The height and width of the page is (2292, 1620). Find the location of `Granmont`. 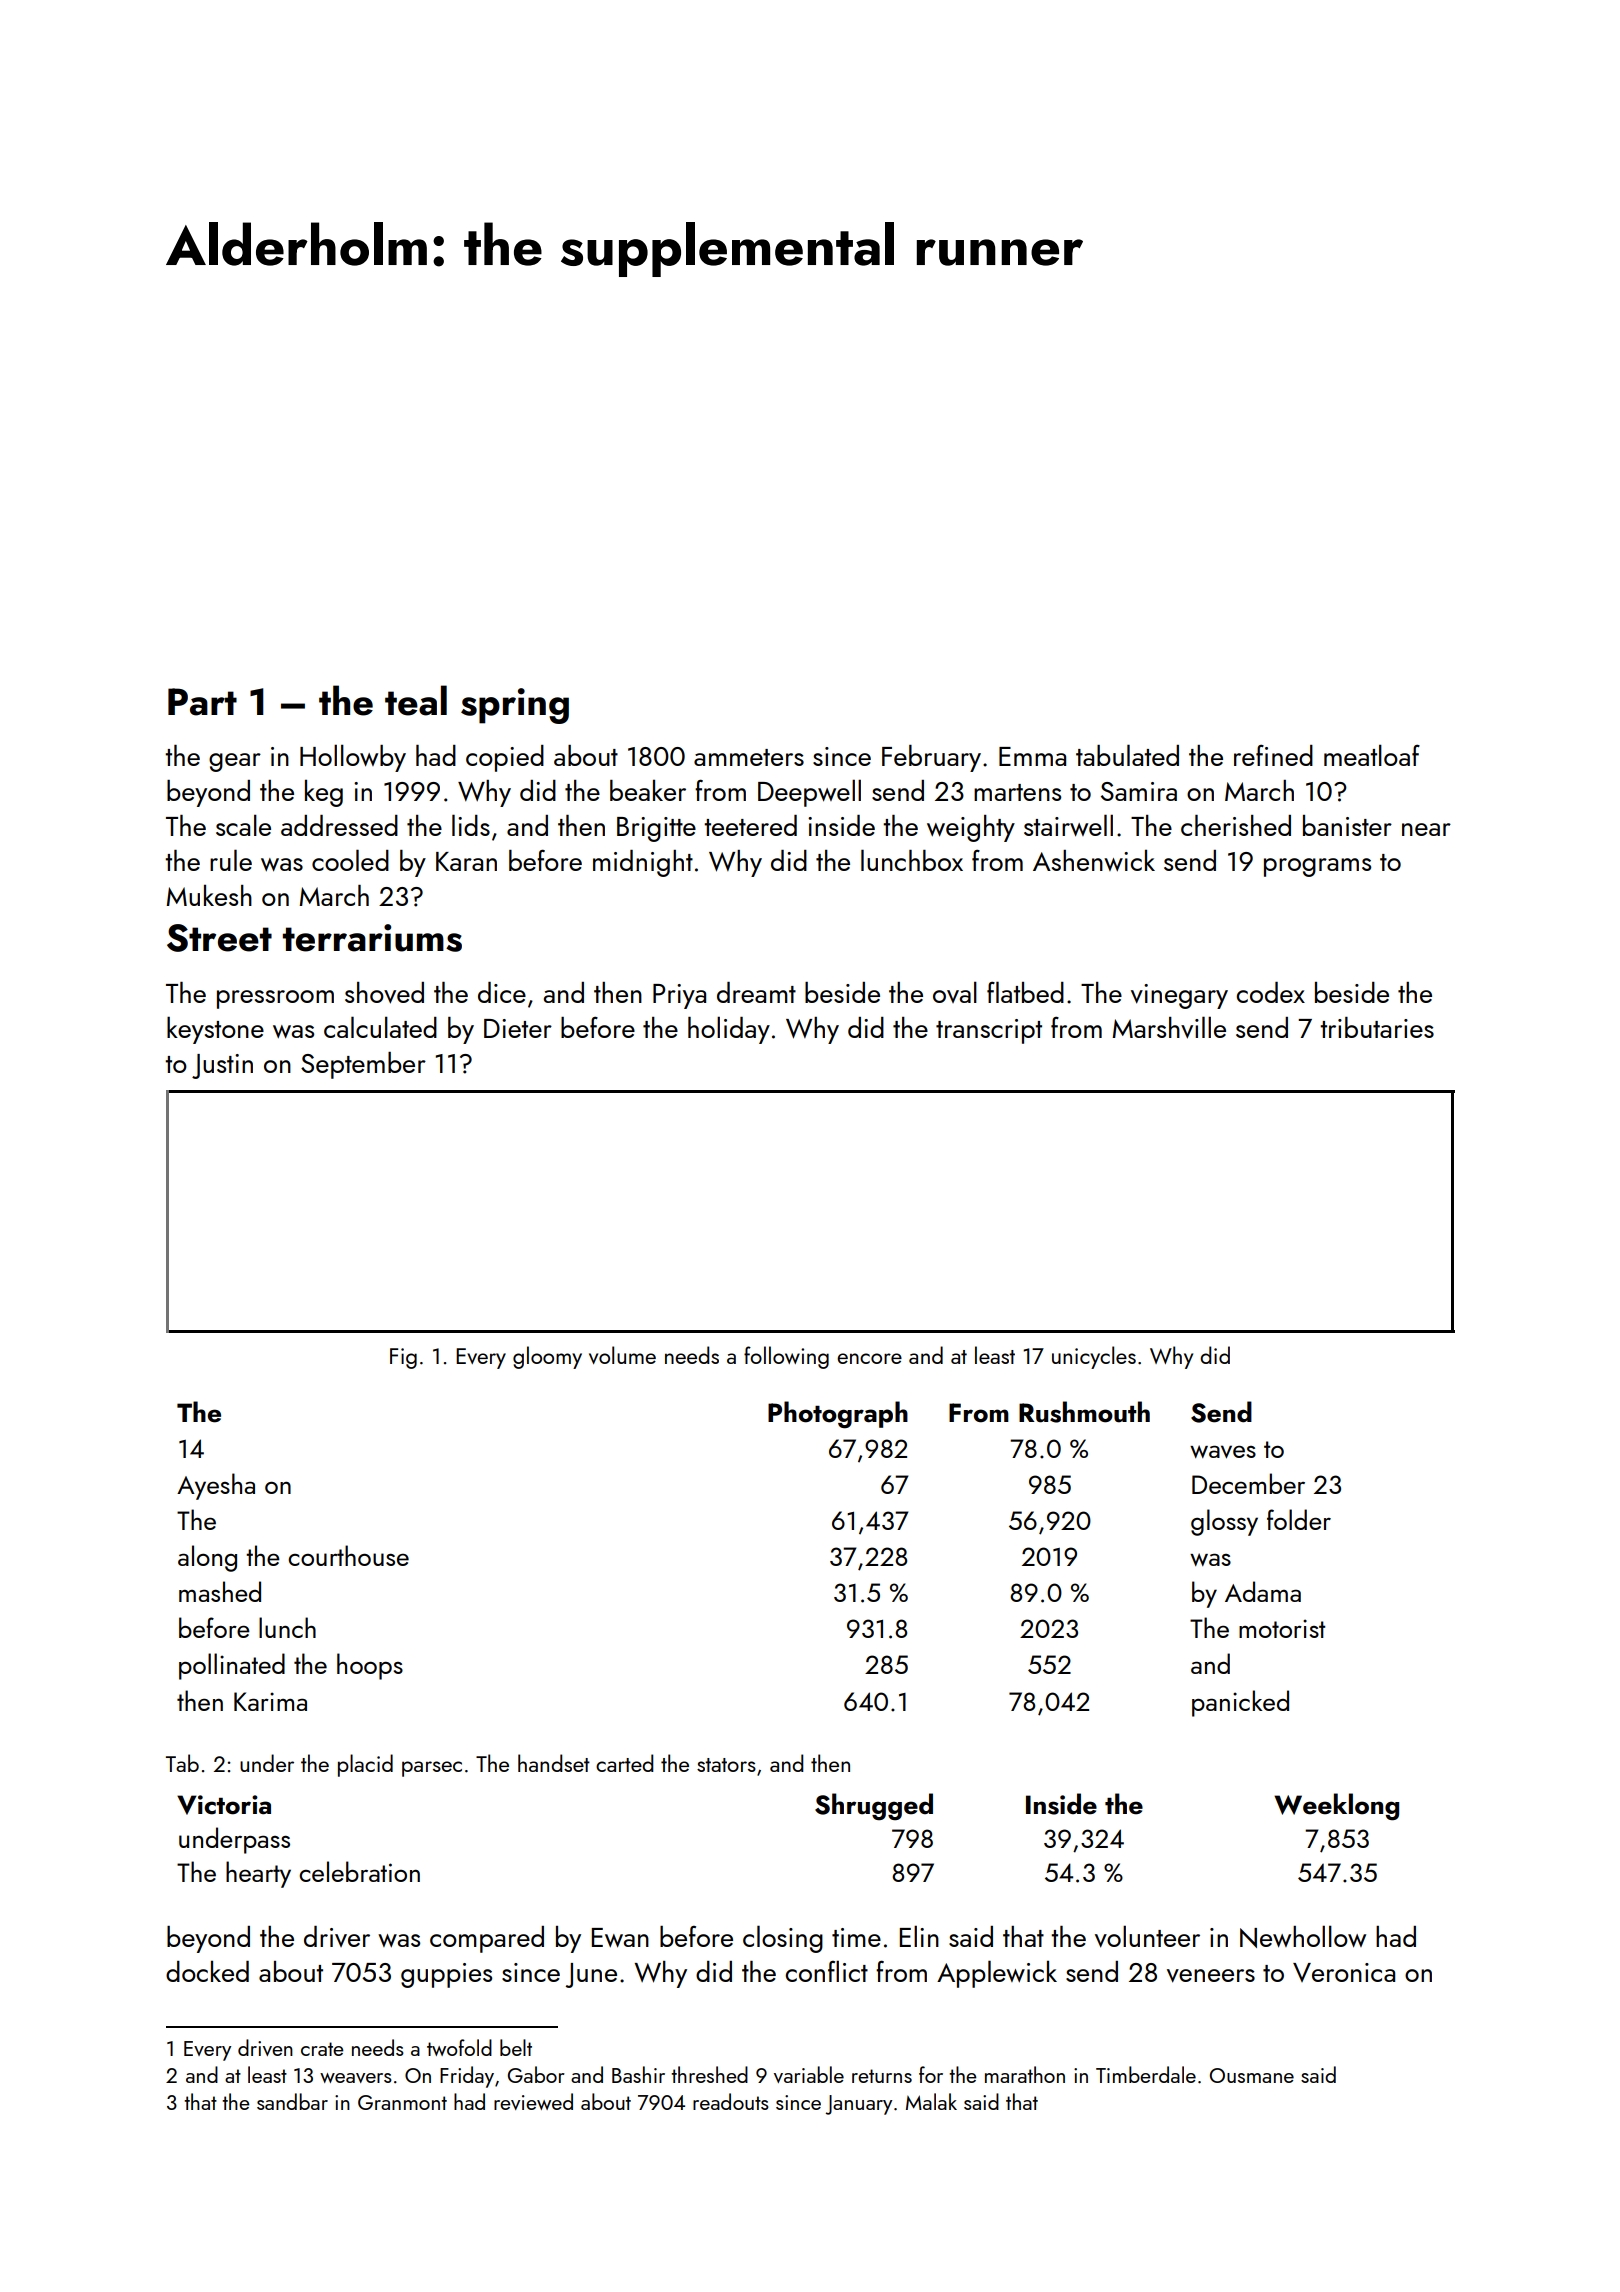

Granmont is located at coordinates (402, 2102).
